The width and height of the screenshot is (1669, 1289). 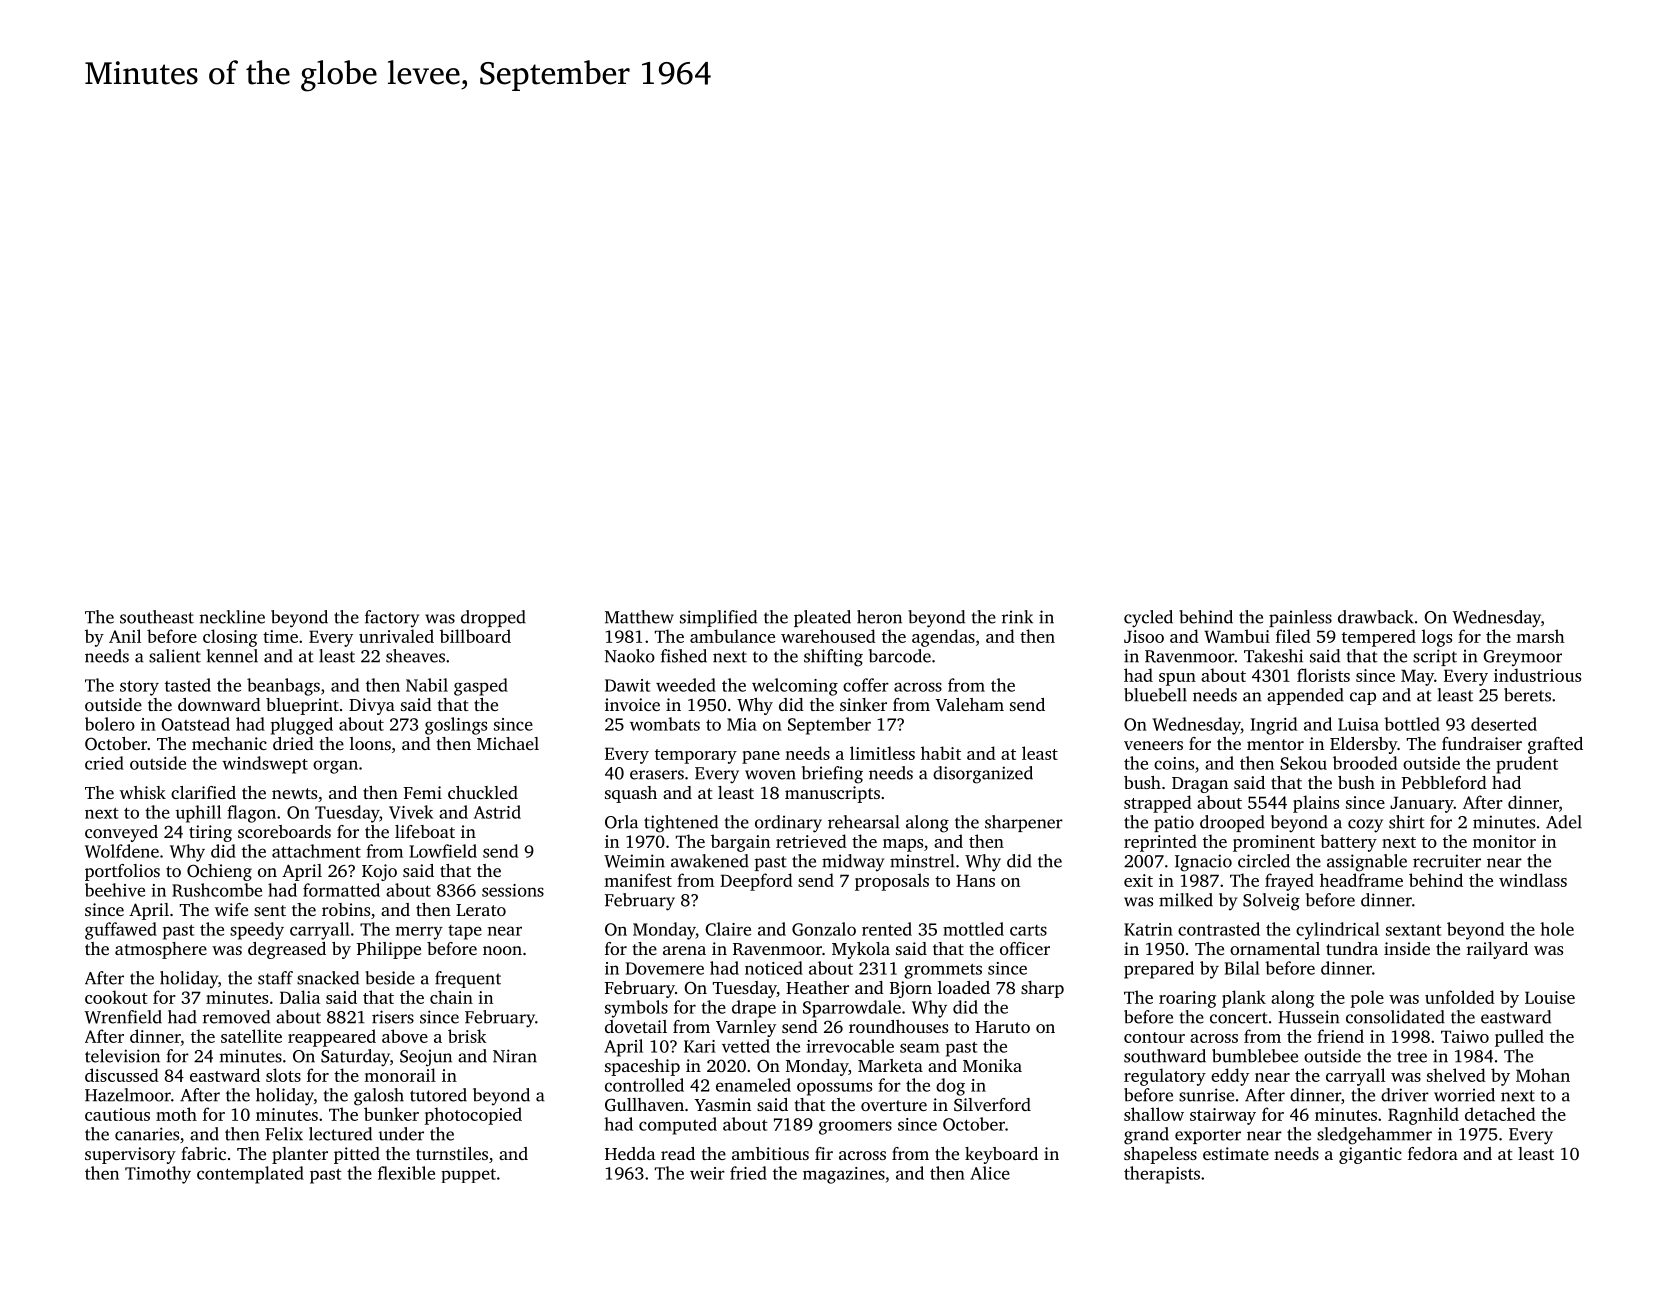 What do you see at coordinates (195, 724) in the screenshot?
I see `Oatstead` at bounding box center [195, 724].
